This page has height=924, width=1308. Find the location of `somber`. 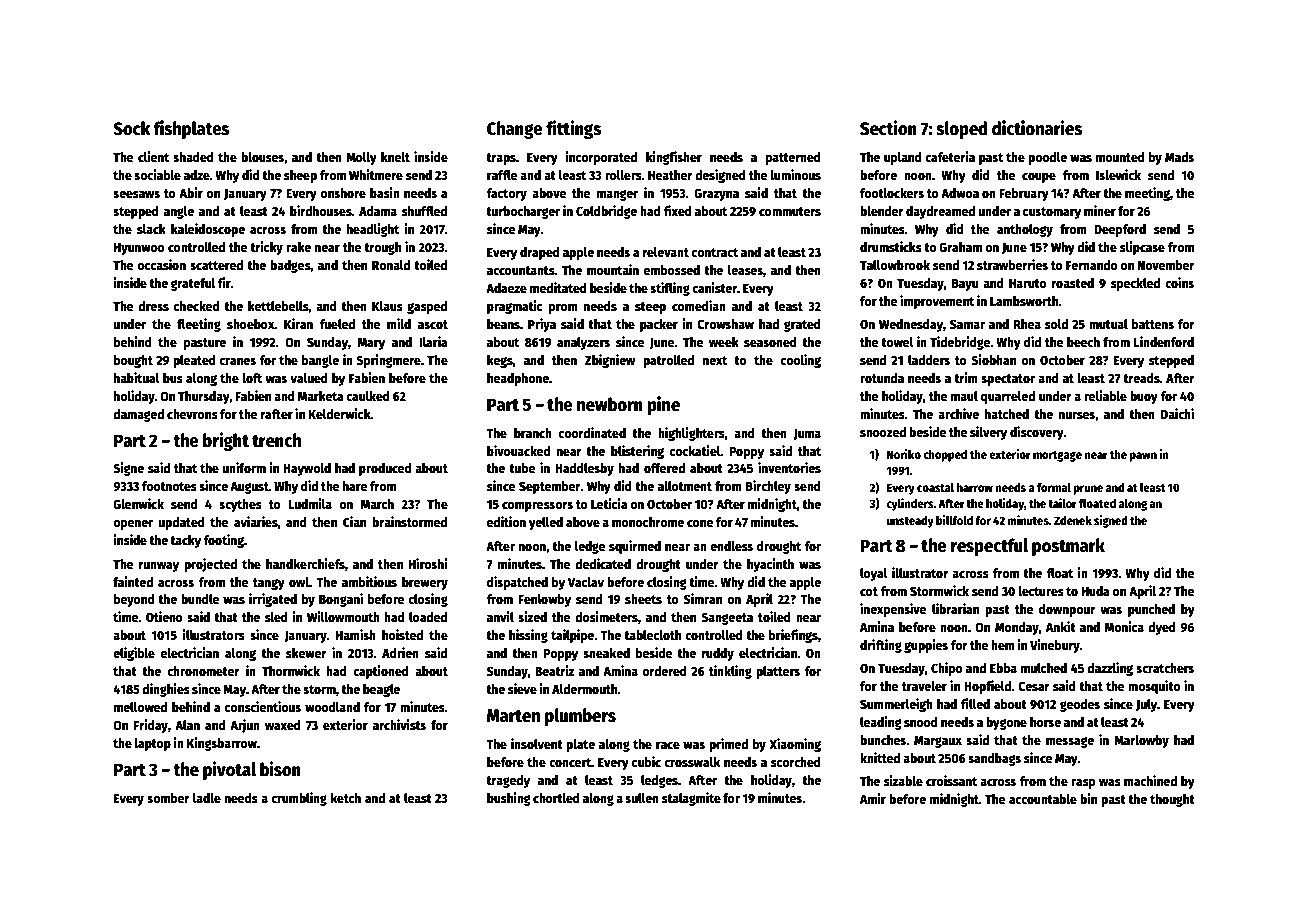

somber is located at coordinates (168, 798).
